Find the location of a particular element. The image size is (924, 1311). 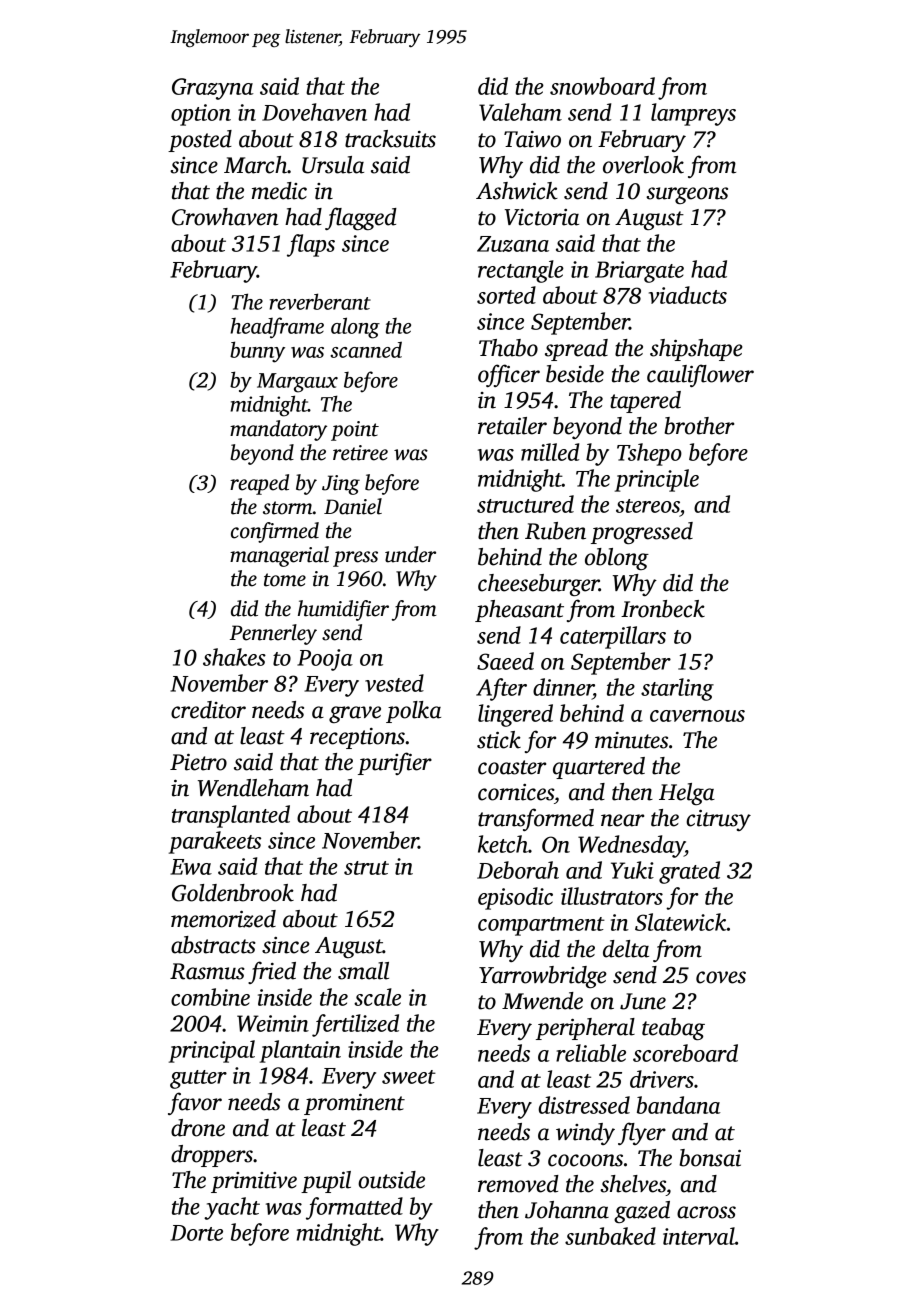

structured is located at coordinates (525, 504).
